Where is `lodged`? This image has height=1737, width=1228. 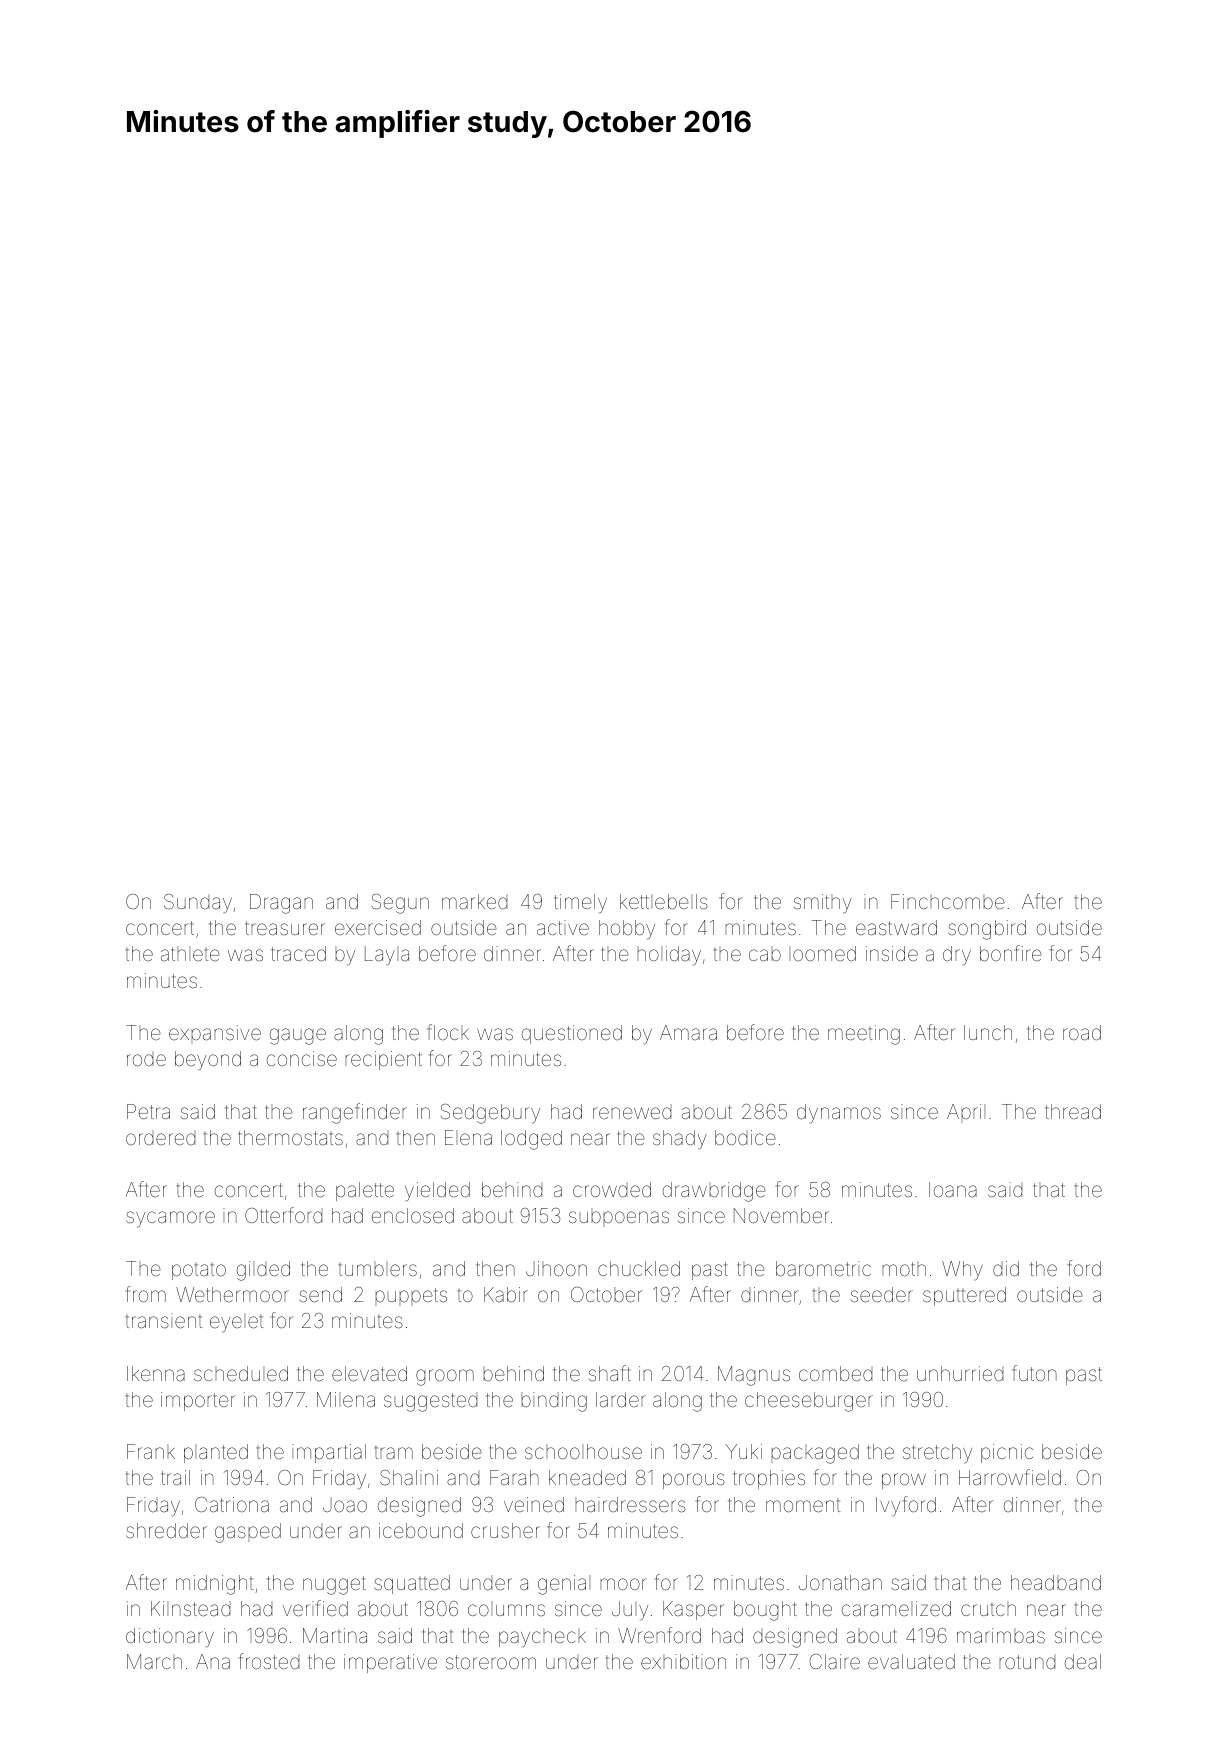
lodged is located at coordinates (531, 1140).
